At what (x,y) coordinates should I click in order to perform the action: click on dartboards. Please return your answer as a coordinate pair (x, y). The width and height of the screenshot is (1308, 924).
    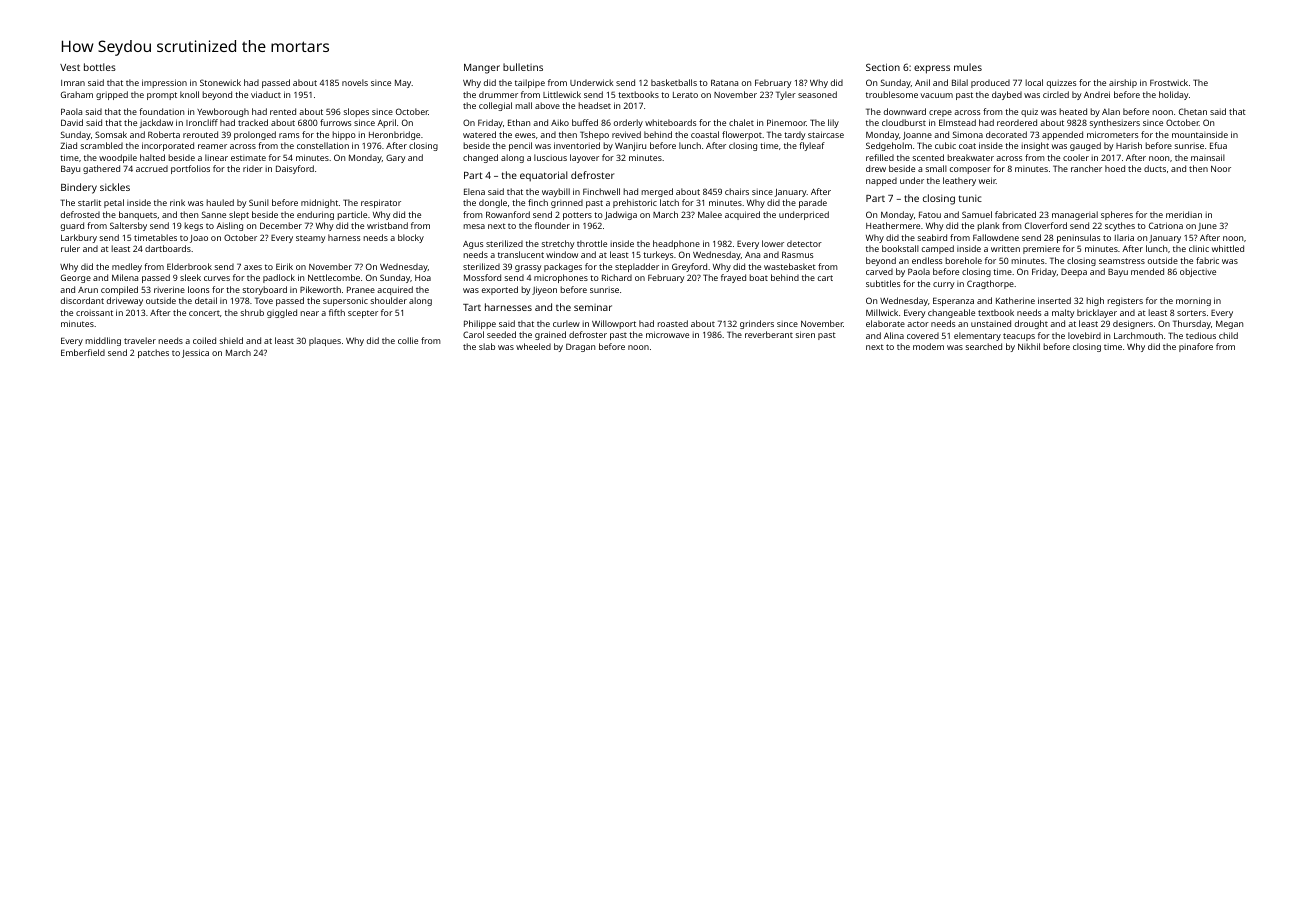
    Looking at the image, I should click on (168, 248).
